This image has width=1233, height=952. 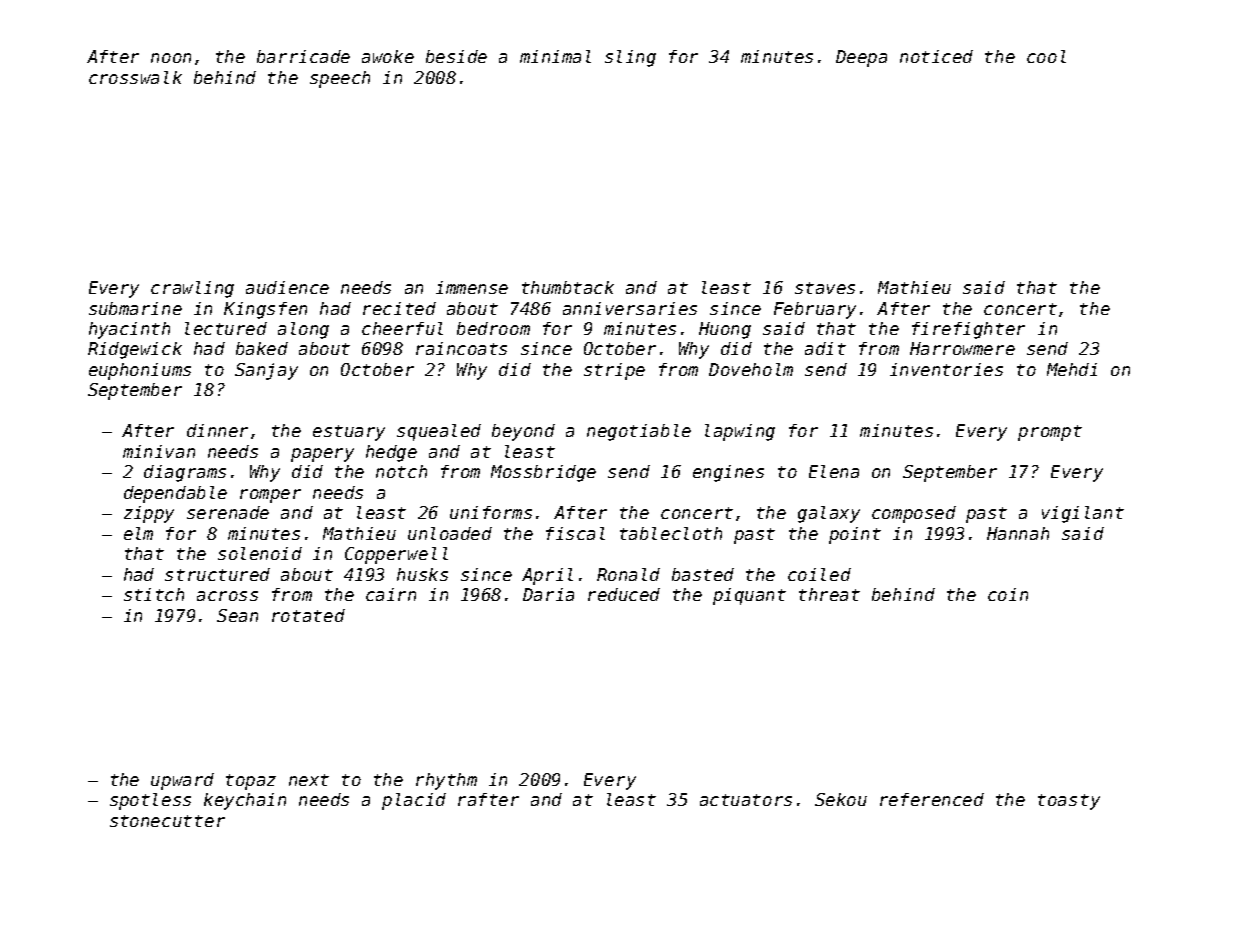 I want to click on staves, so click(x=825, y=288).
